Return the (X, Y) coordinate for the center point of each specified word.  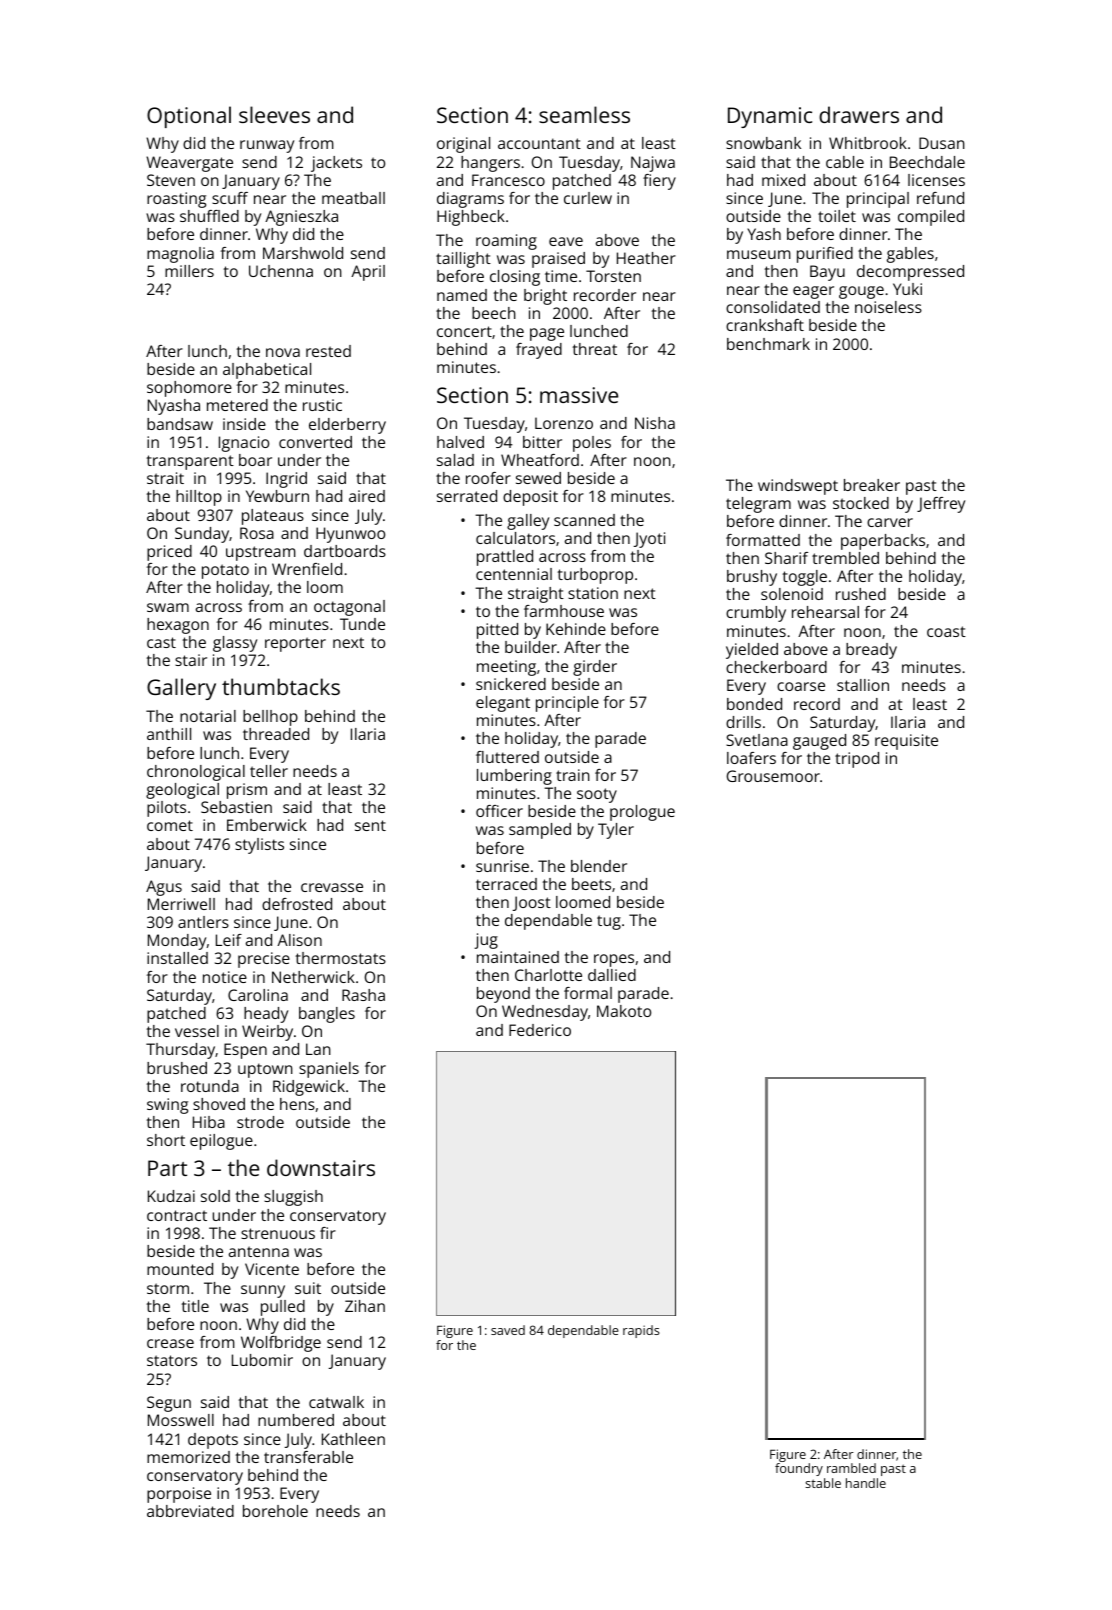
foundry (799, 1469)
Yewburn (277, 496)
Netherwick (313, 977)
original (463, 145)
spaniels (329, 1070)
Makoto (624, 1011)
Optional (189, 117)
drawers (859, 114)
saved (508, 1330)
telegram (758, 505)
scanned (584, 520)
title (195, 1306)
